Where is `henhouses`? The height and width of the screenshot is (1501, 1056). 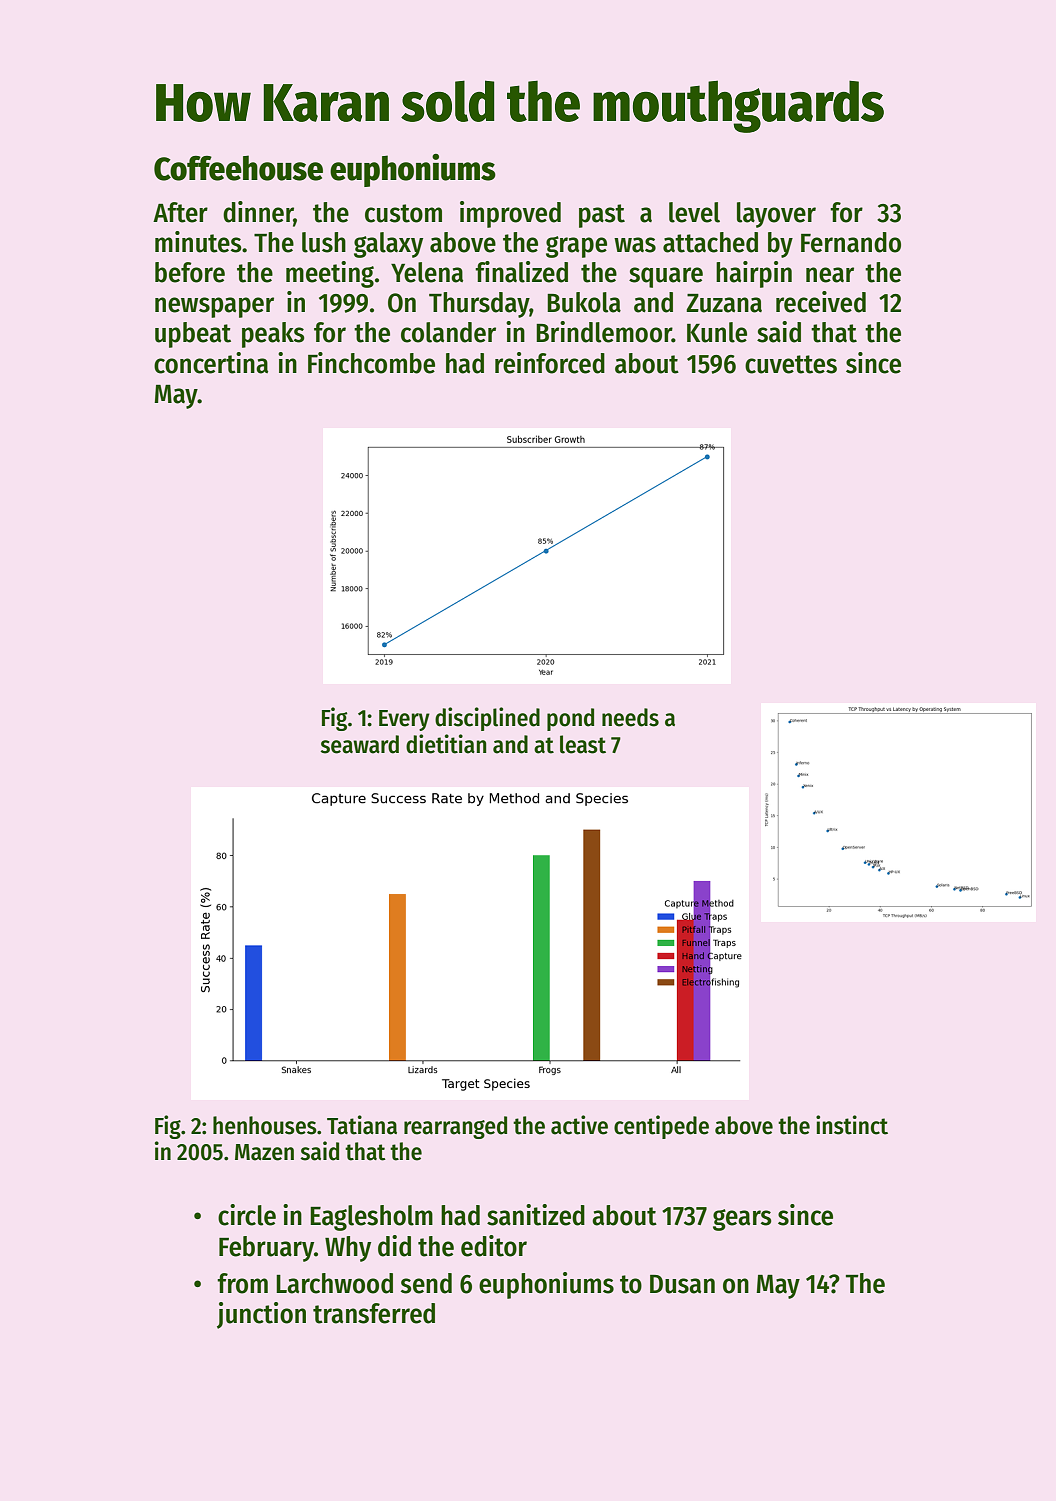
henhouses is located at coordinates (265, 1125).
